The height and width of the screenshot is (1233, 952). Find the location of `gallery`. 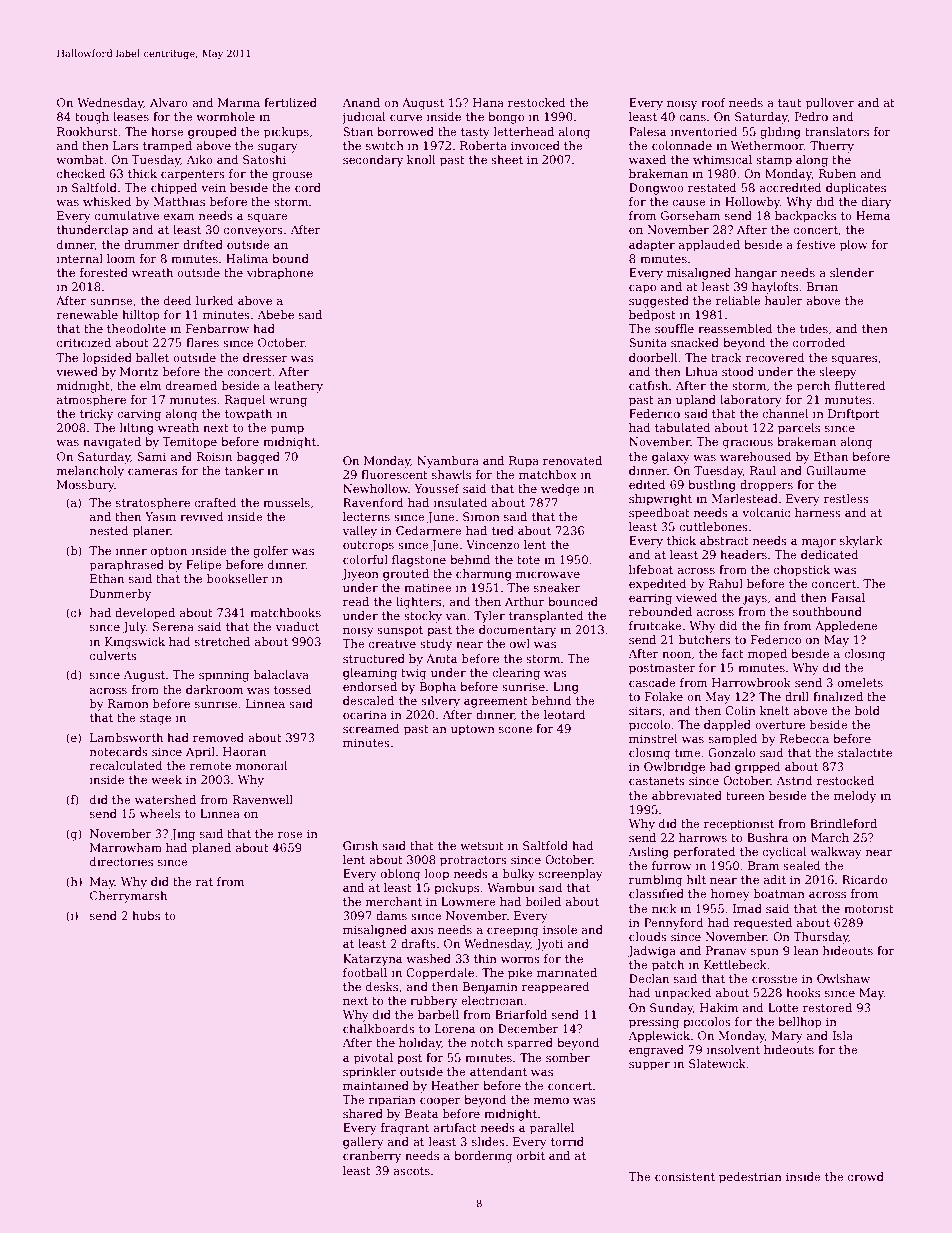

gallery is located at coordinates (363, 1143).
